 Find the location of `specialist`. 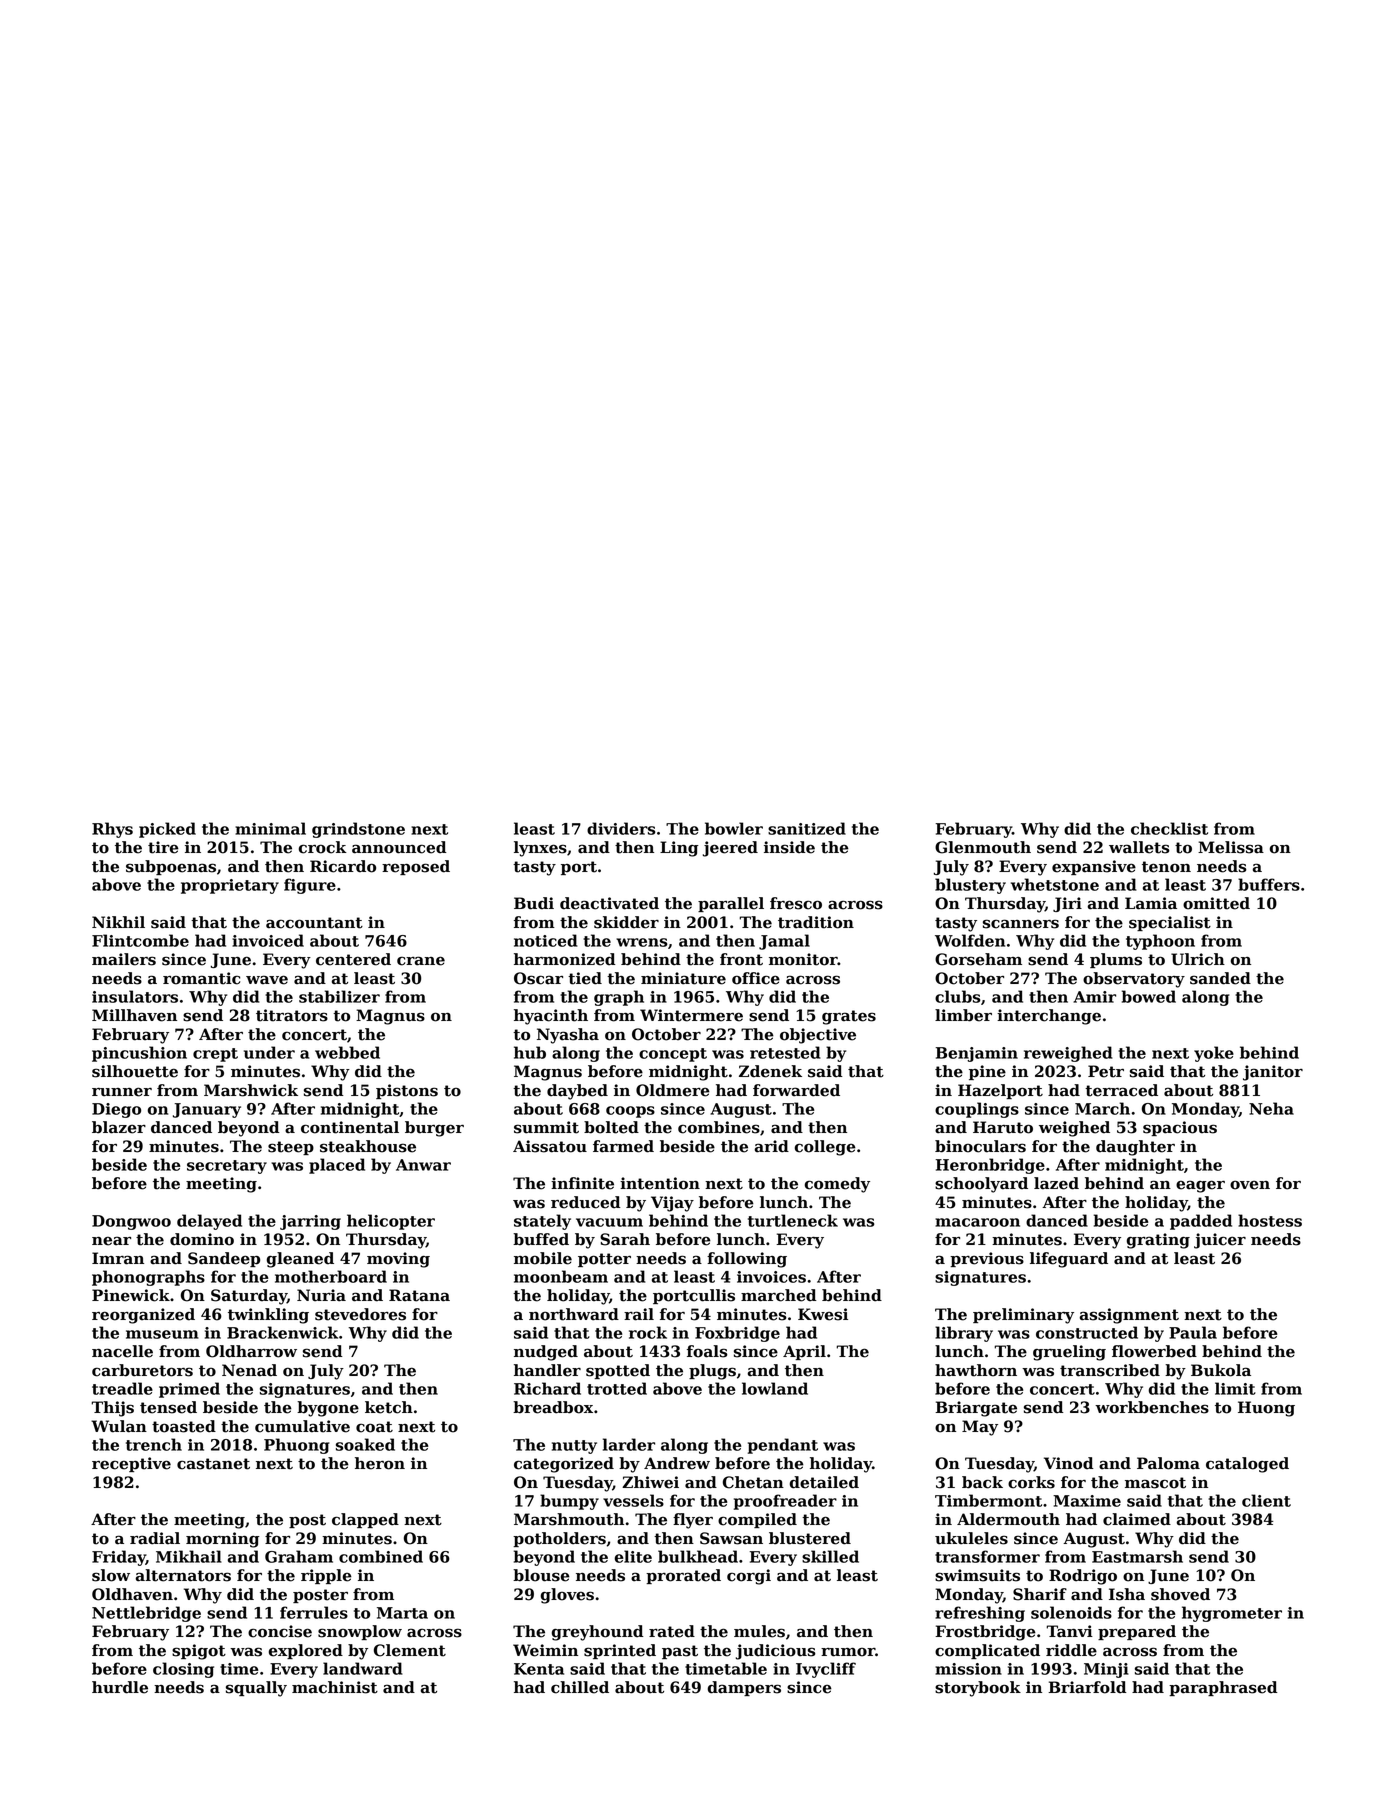

specialist is located at coordinates (1170, 923).
